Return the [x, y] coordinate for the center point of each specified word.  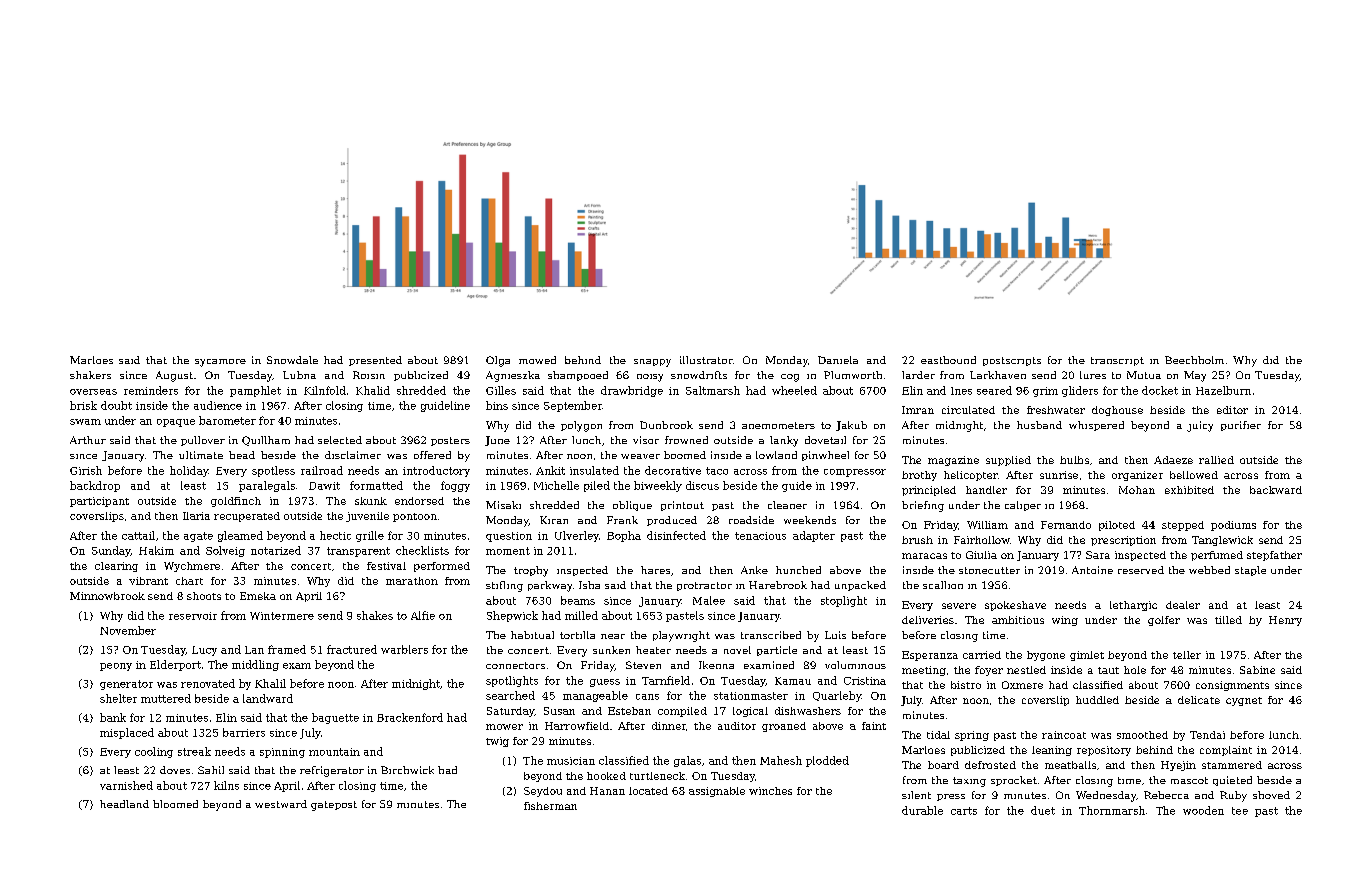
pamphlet [255, 391]
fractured [352, 649]
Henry [1285, 621]
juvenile [367, 517]
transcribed [771, 635]
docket [1160, 390]
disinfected [676, 535]
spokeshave [1015, 606]
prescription [1123, 541]
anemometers [778, 425]
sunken [611, 650]
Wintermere [282, 616]
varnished [126, 785]
